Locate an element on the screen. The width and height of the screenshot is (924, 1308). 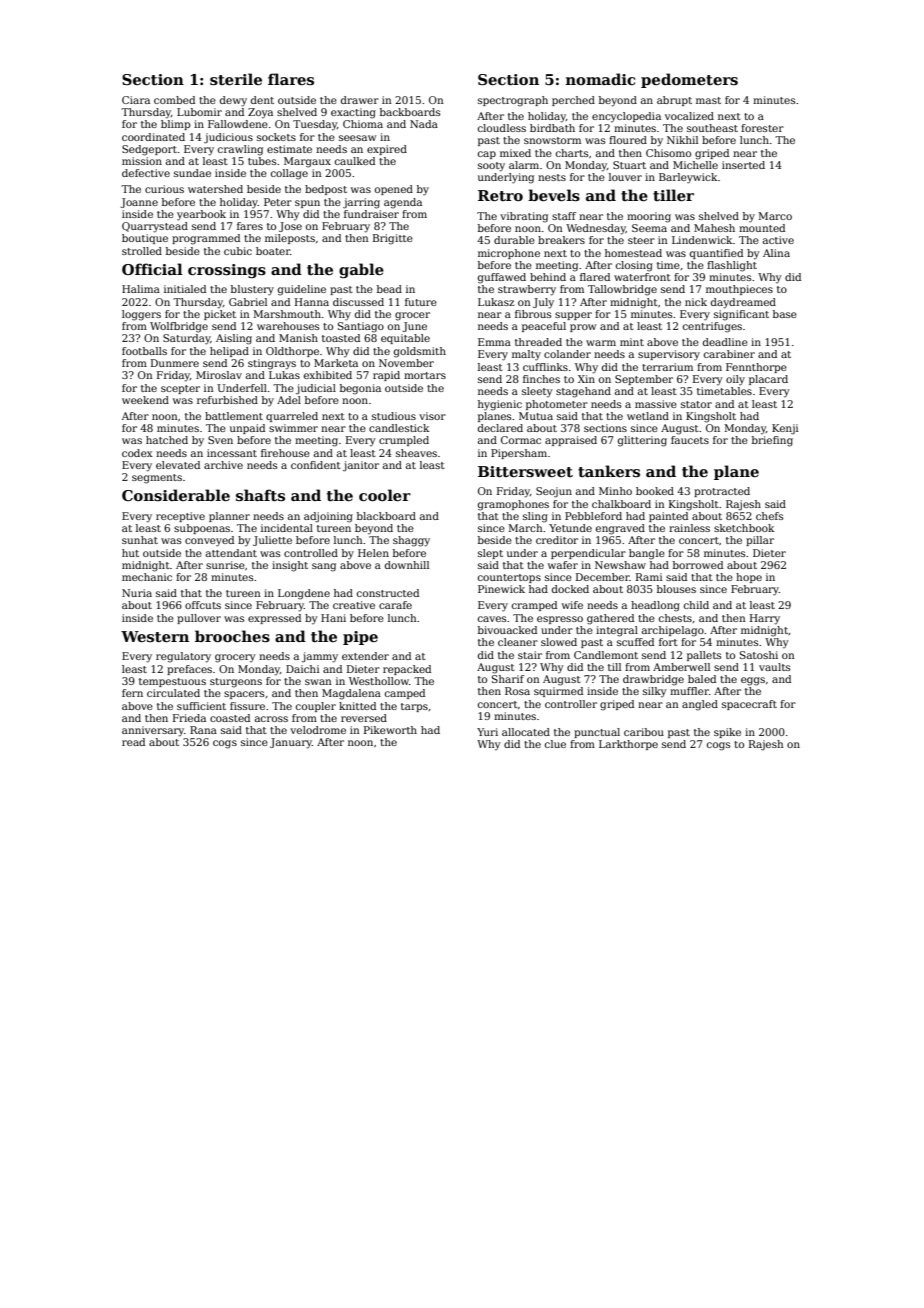
Zoya is located at coordinates (260, 113).
